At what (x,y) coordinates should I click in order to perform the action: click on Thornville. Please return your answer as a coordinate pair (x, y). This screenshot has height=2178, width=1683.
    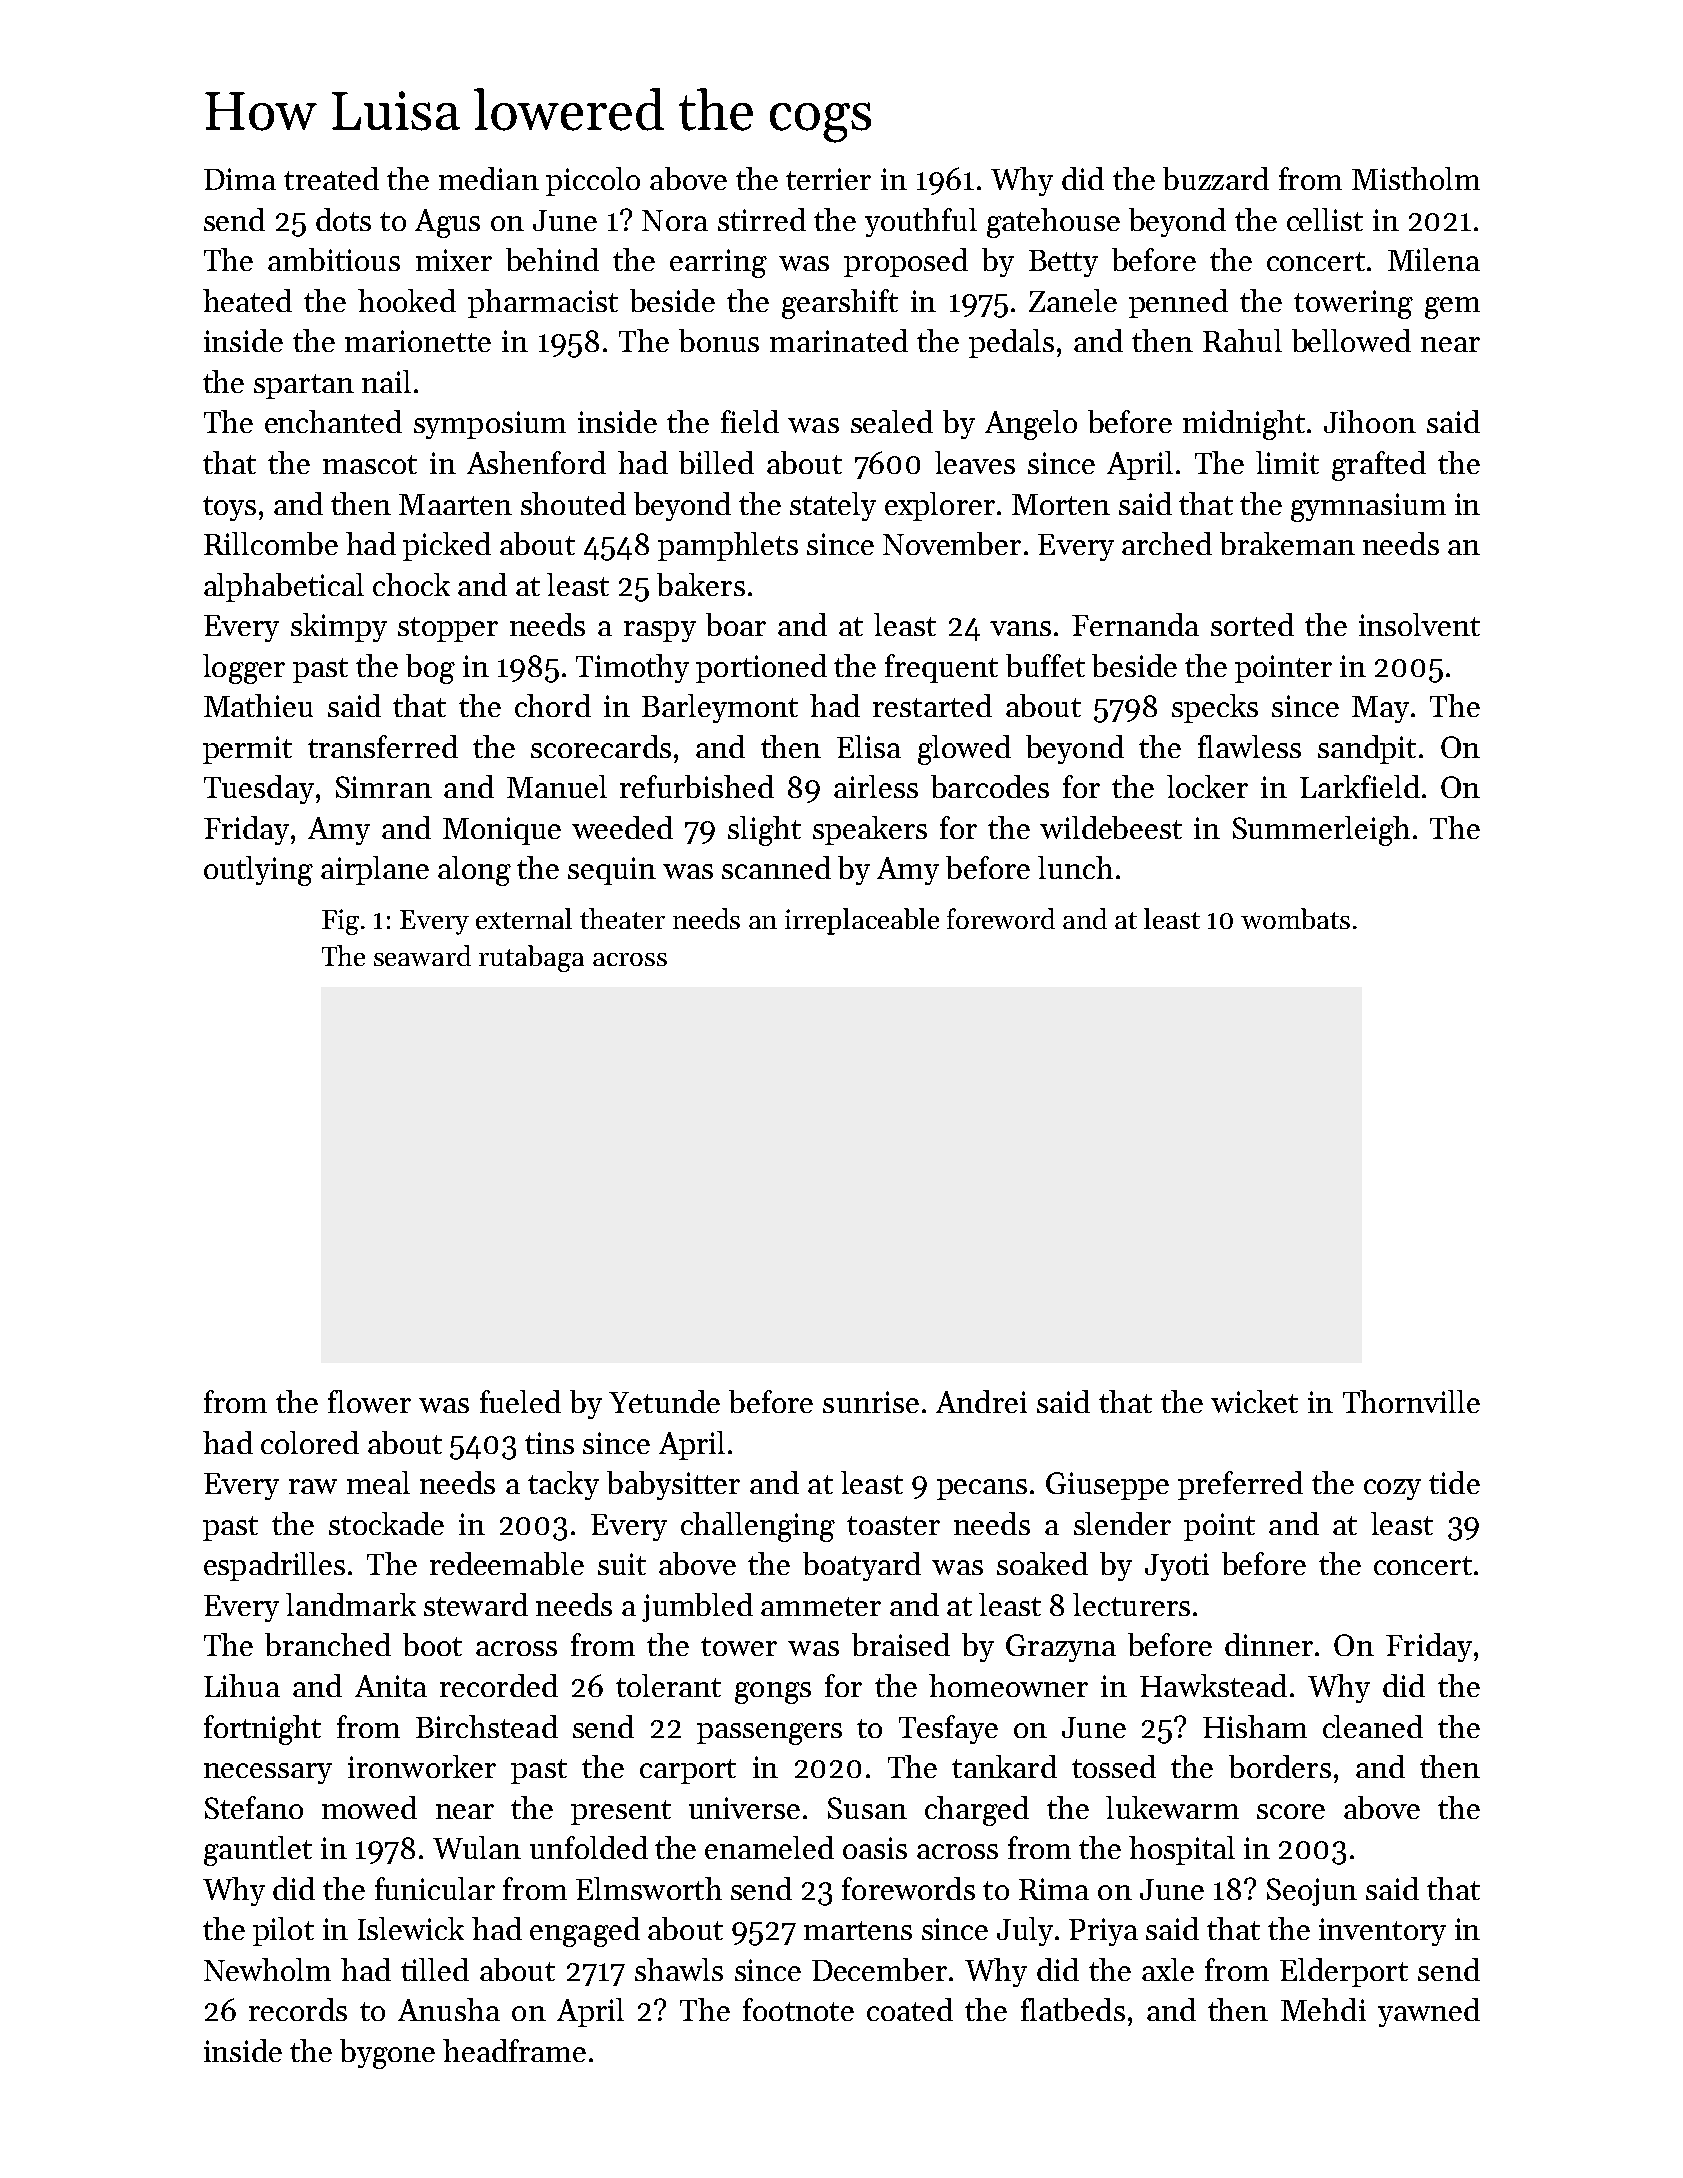
    Looking at the image, I should click on (1411, 1401).
